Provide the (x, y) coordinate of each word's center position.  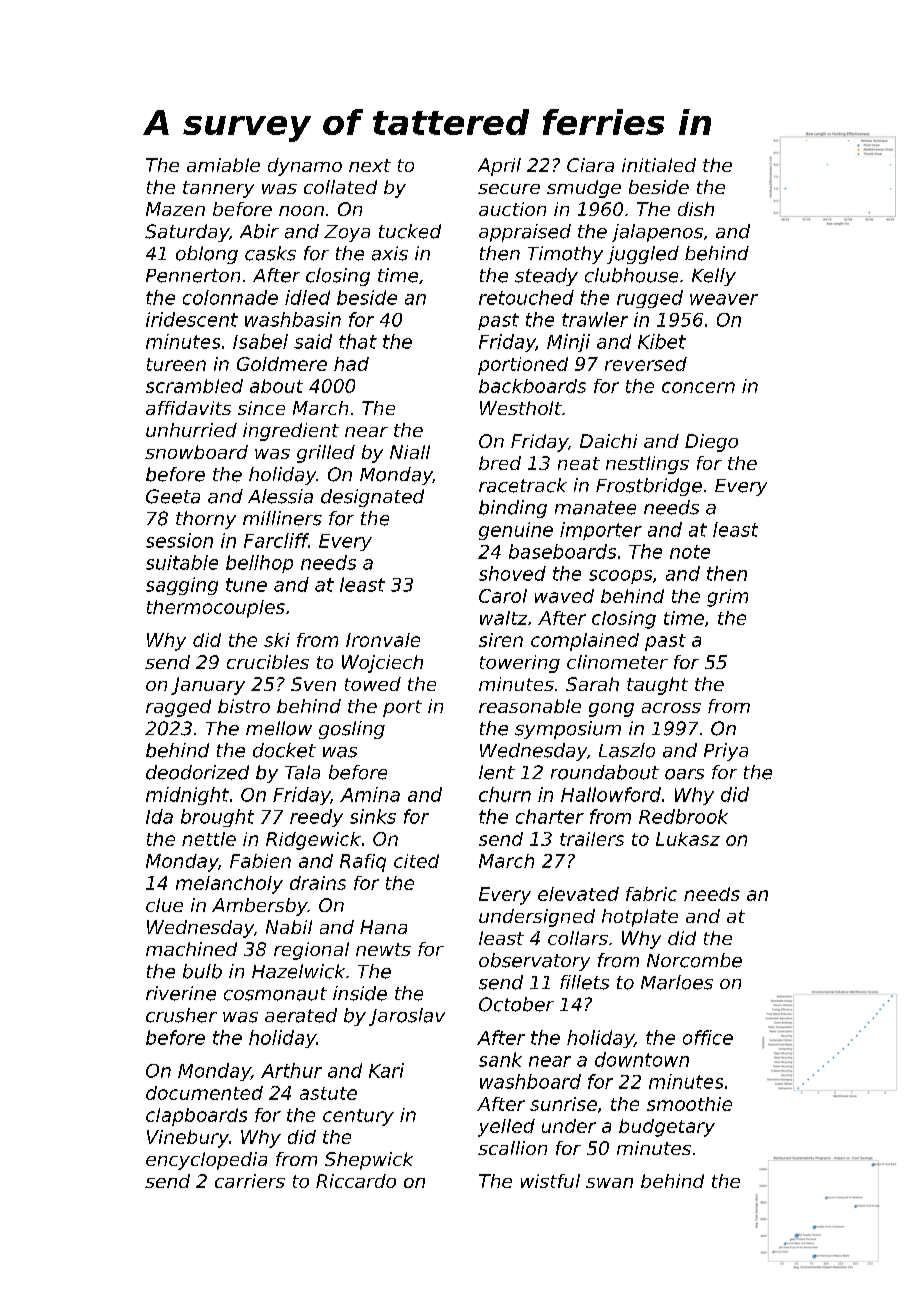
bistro (244, 706)
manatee (595, 508)
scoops (620, 577)
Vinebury (188, 1139)
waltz (503, 618)
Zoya (347, 233)
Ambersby (260, 907)
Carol (503, 596)
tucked (410, 231)
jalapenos (657, 233)
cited (416, 861)
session (179, 540)
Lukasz (688, 839)
